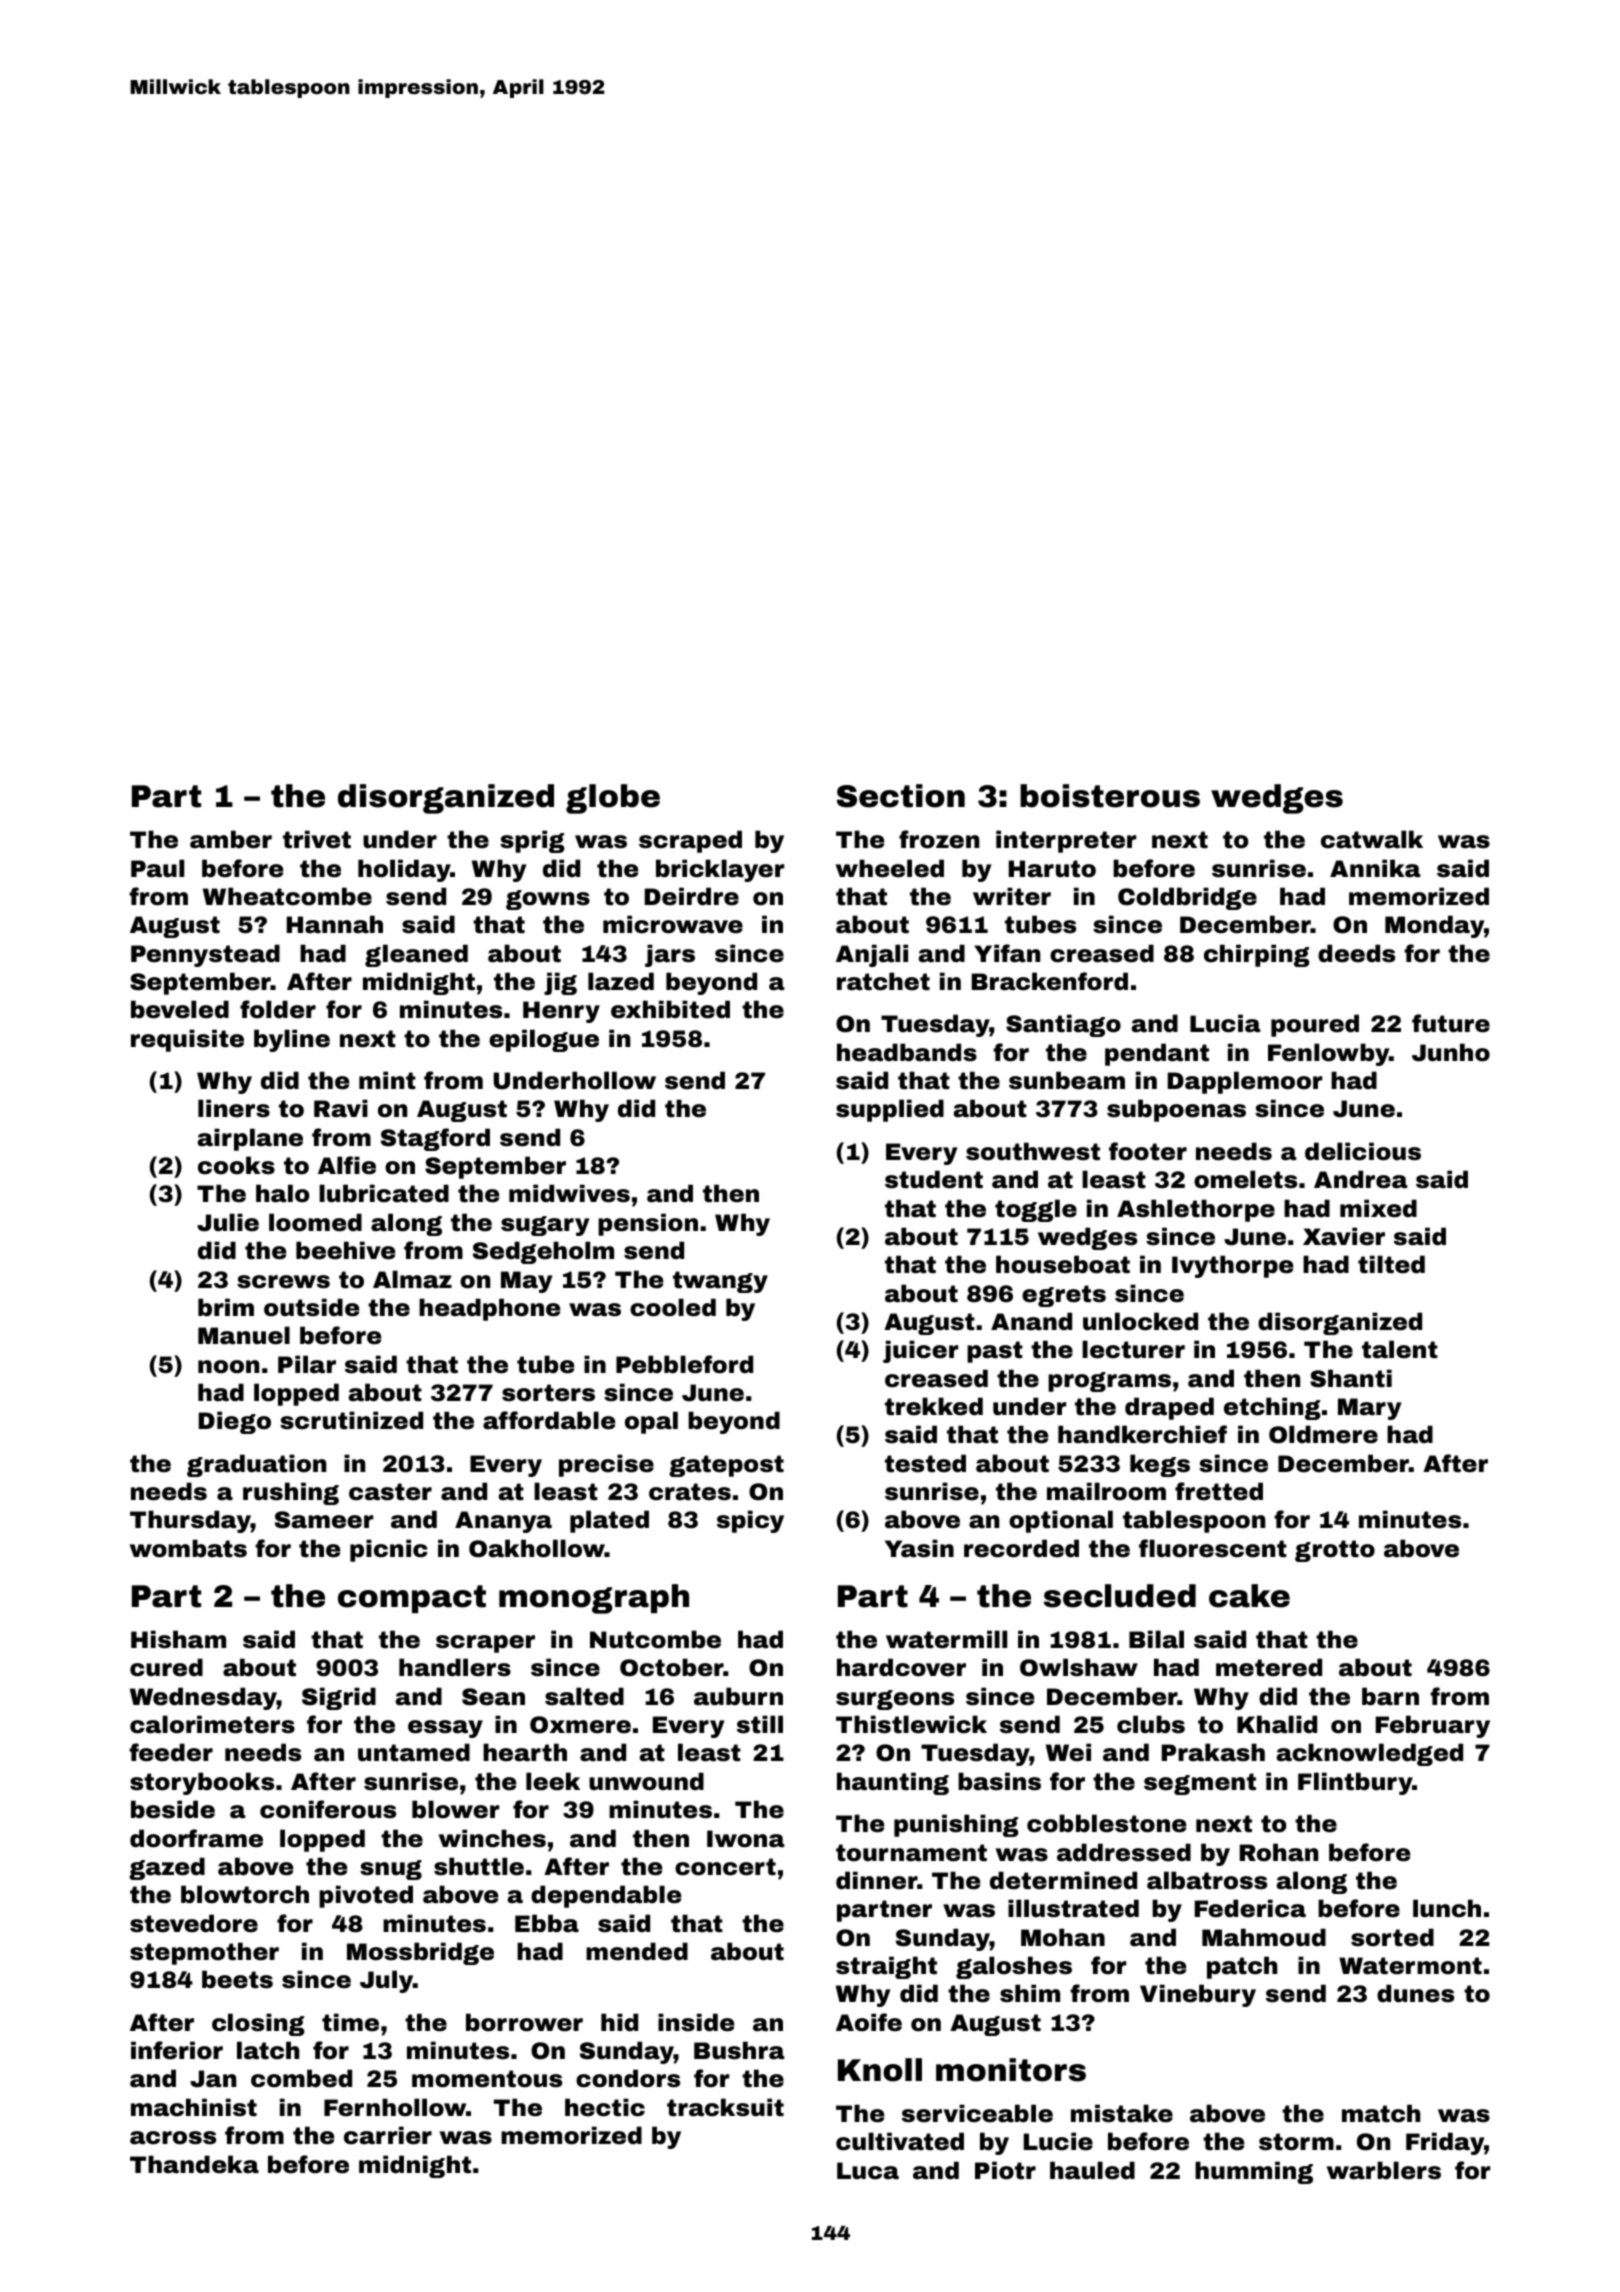 The height and width of the screenshot is (2292, 1620). I want to click on galoshes, so click(1014, 1967).
